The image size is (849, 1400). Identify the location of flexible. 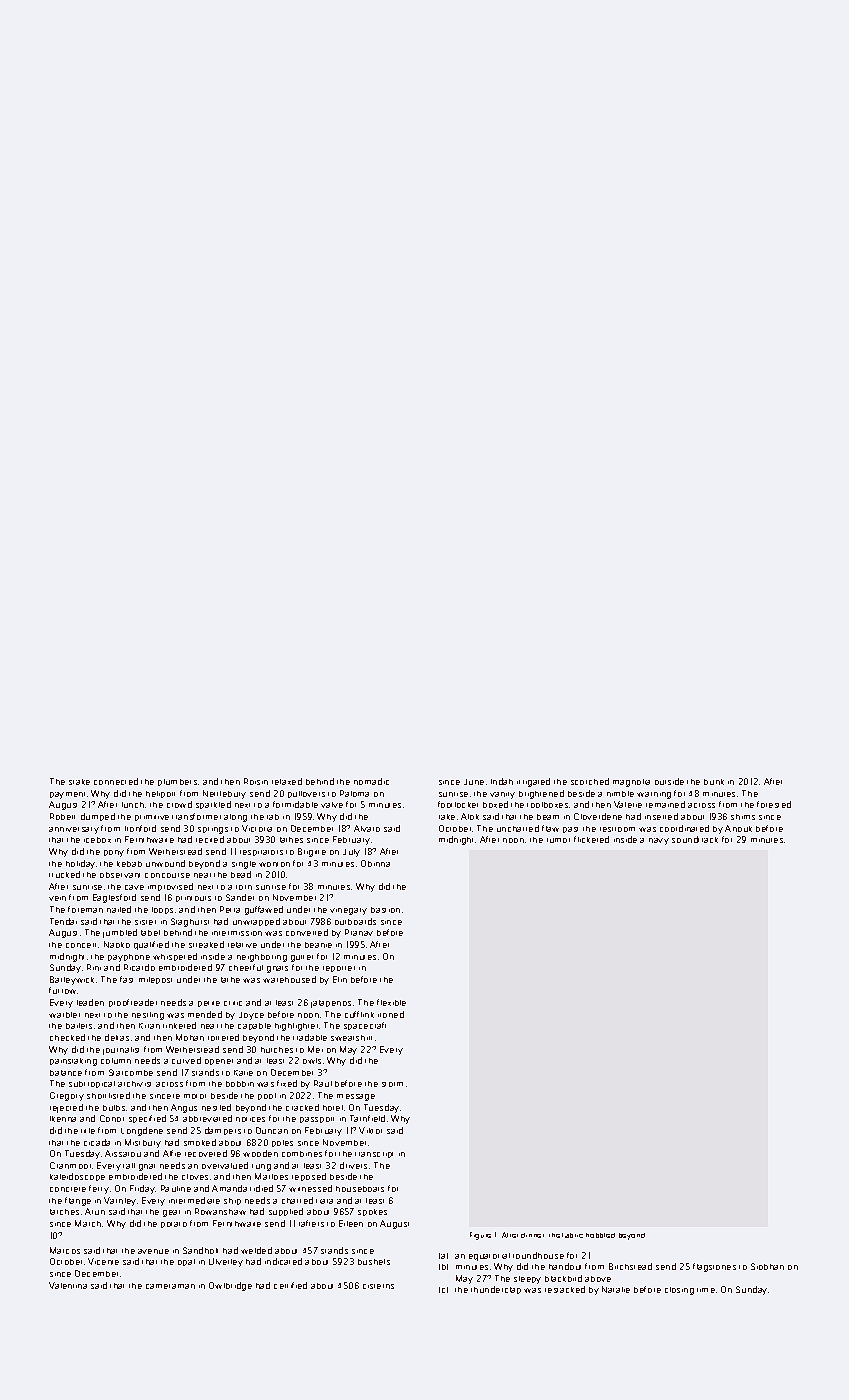
(391, 1002).
